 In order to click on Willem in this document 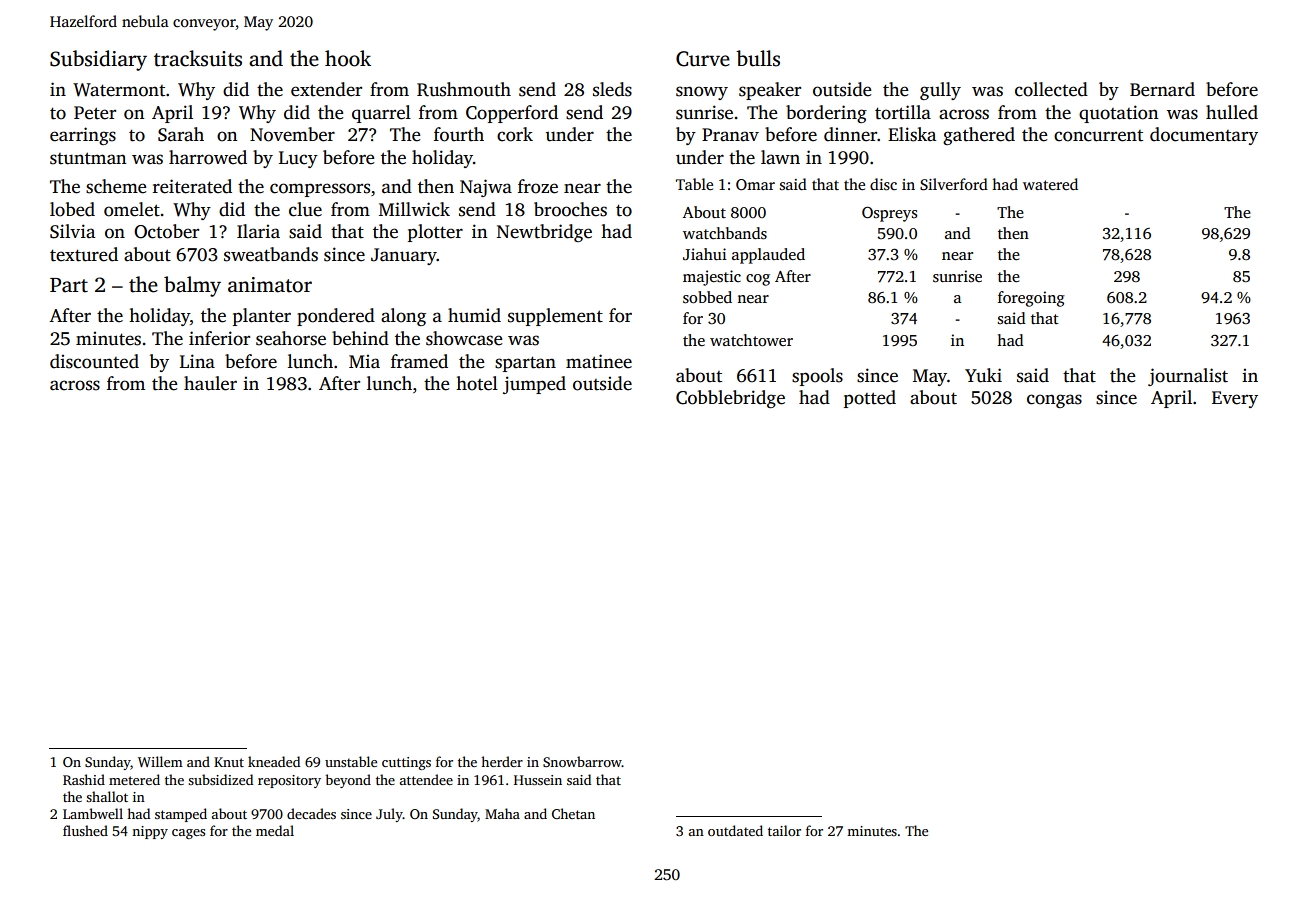, I will do `click(160, 761)`.
